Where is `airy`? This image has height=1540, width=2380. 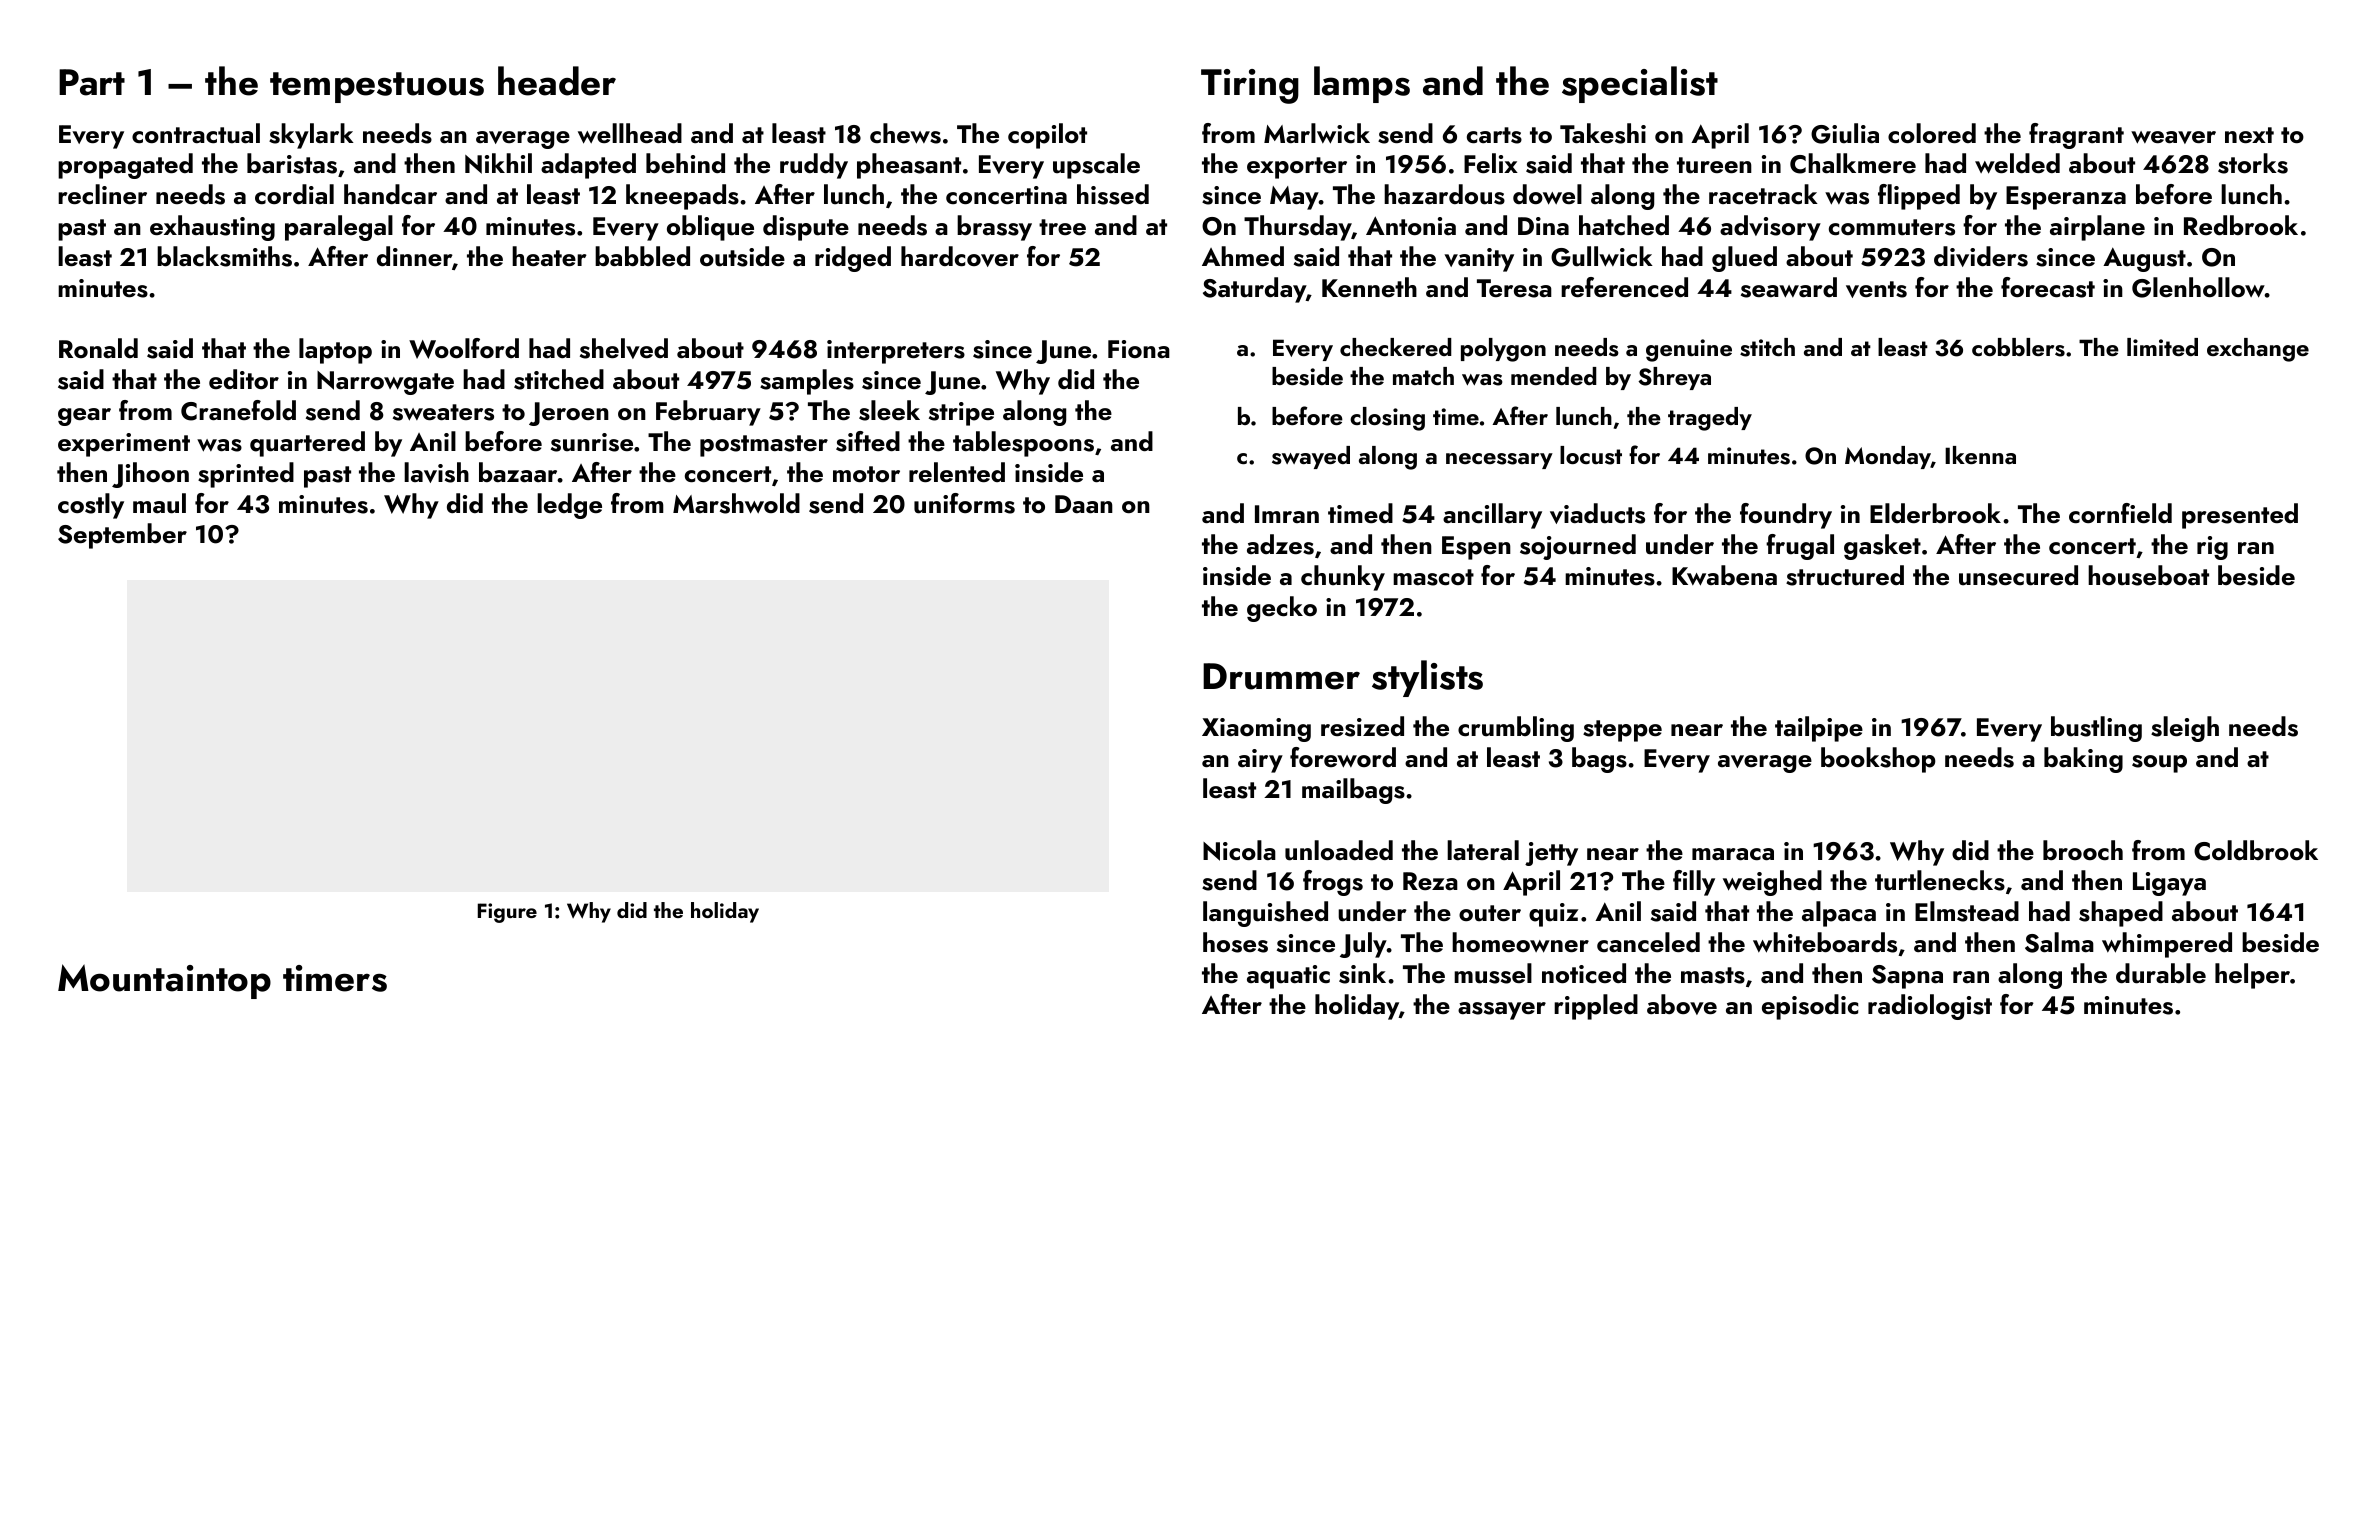 airy is located at coordinates (1260, 761).
